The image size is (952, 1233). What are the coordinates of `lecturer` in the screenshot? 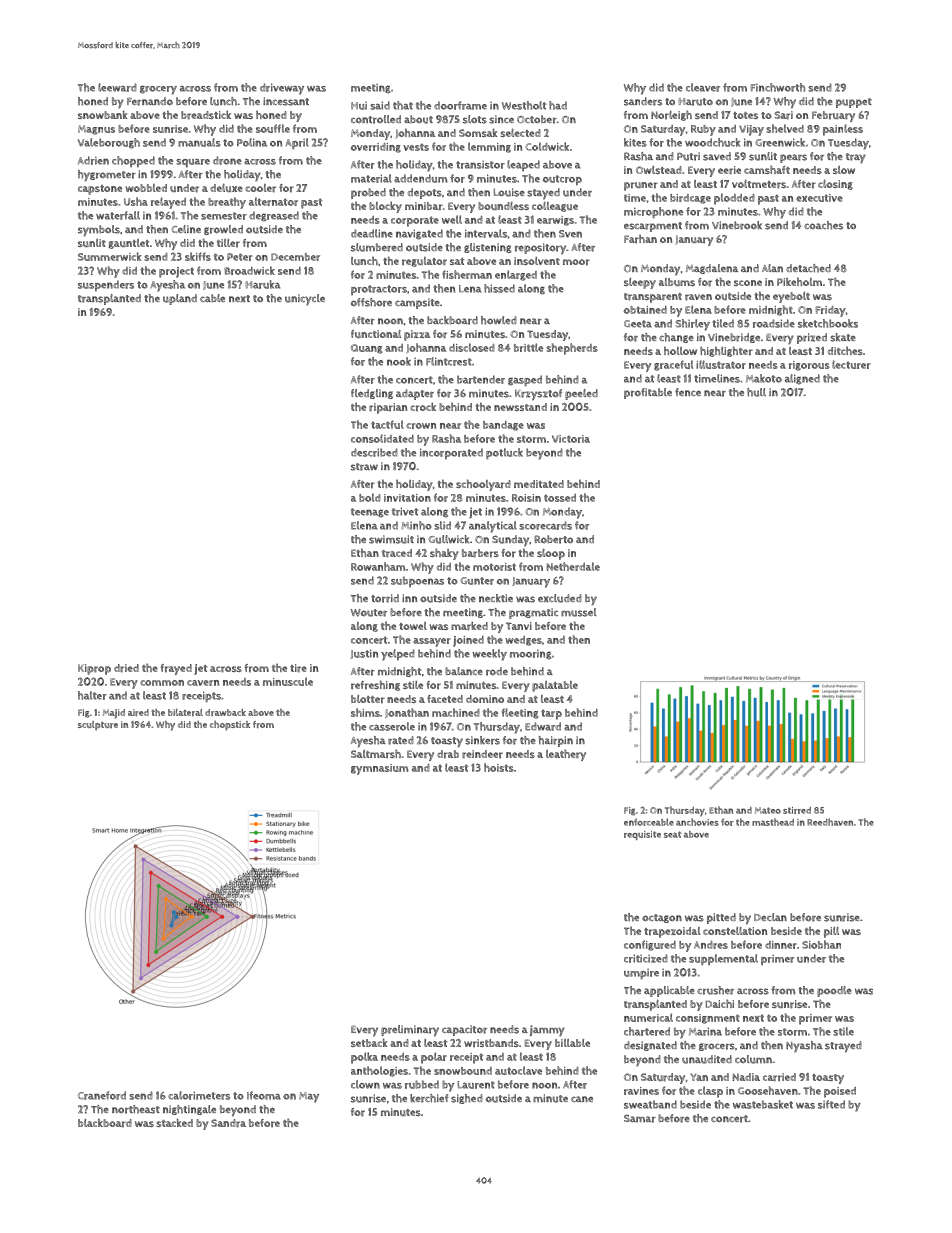 It's located at (851, 364).
